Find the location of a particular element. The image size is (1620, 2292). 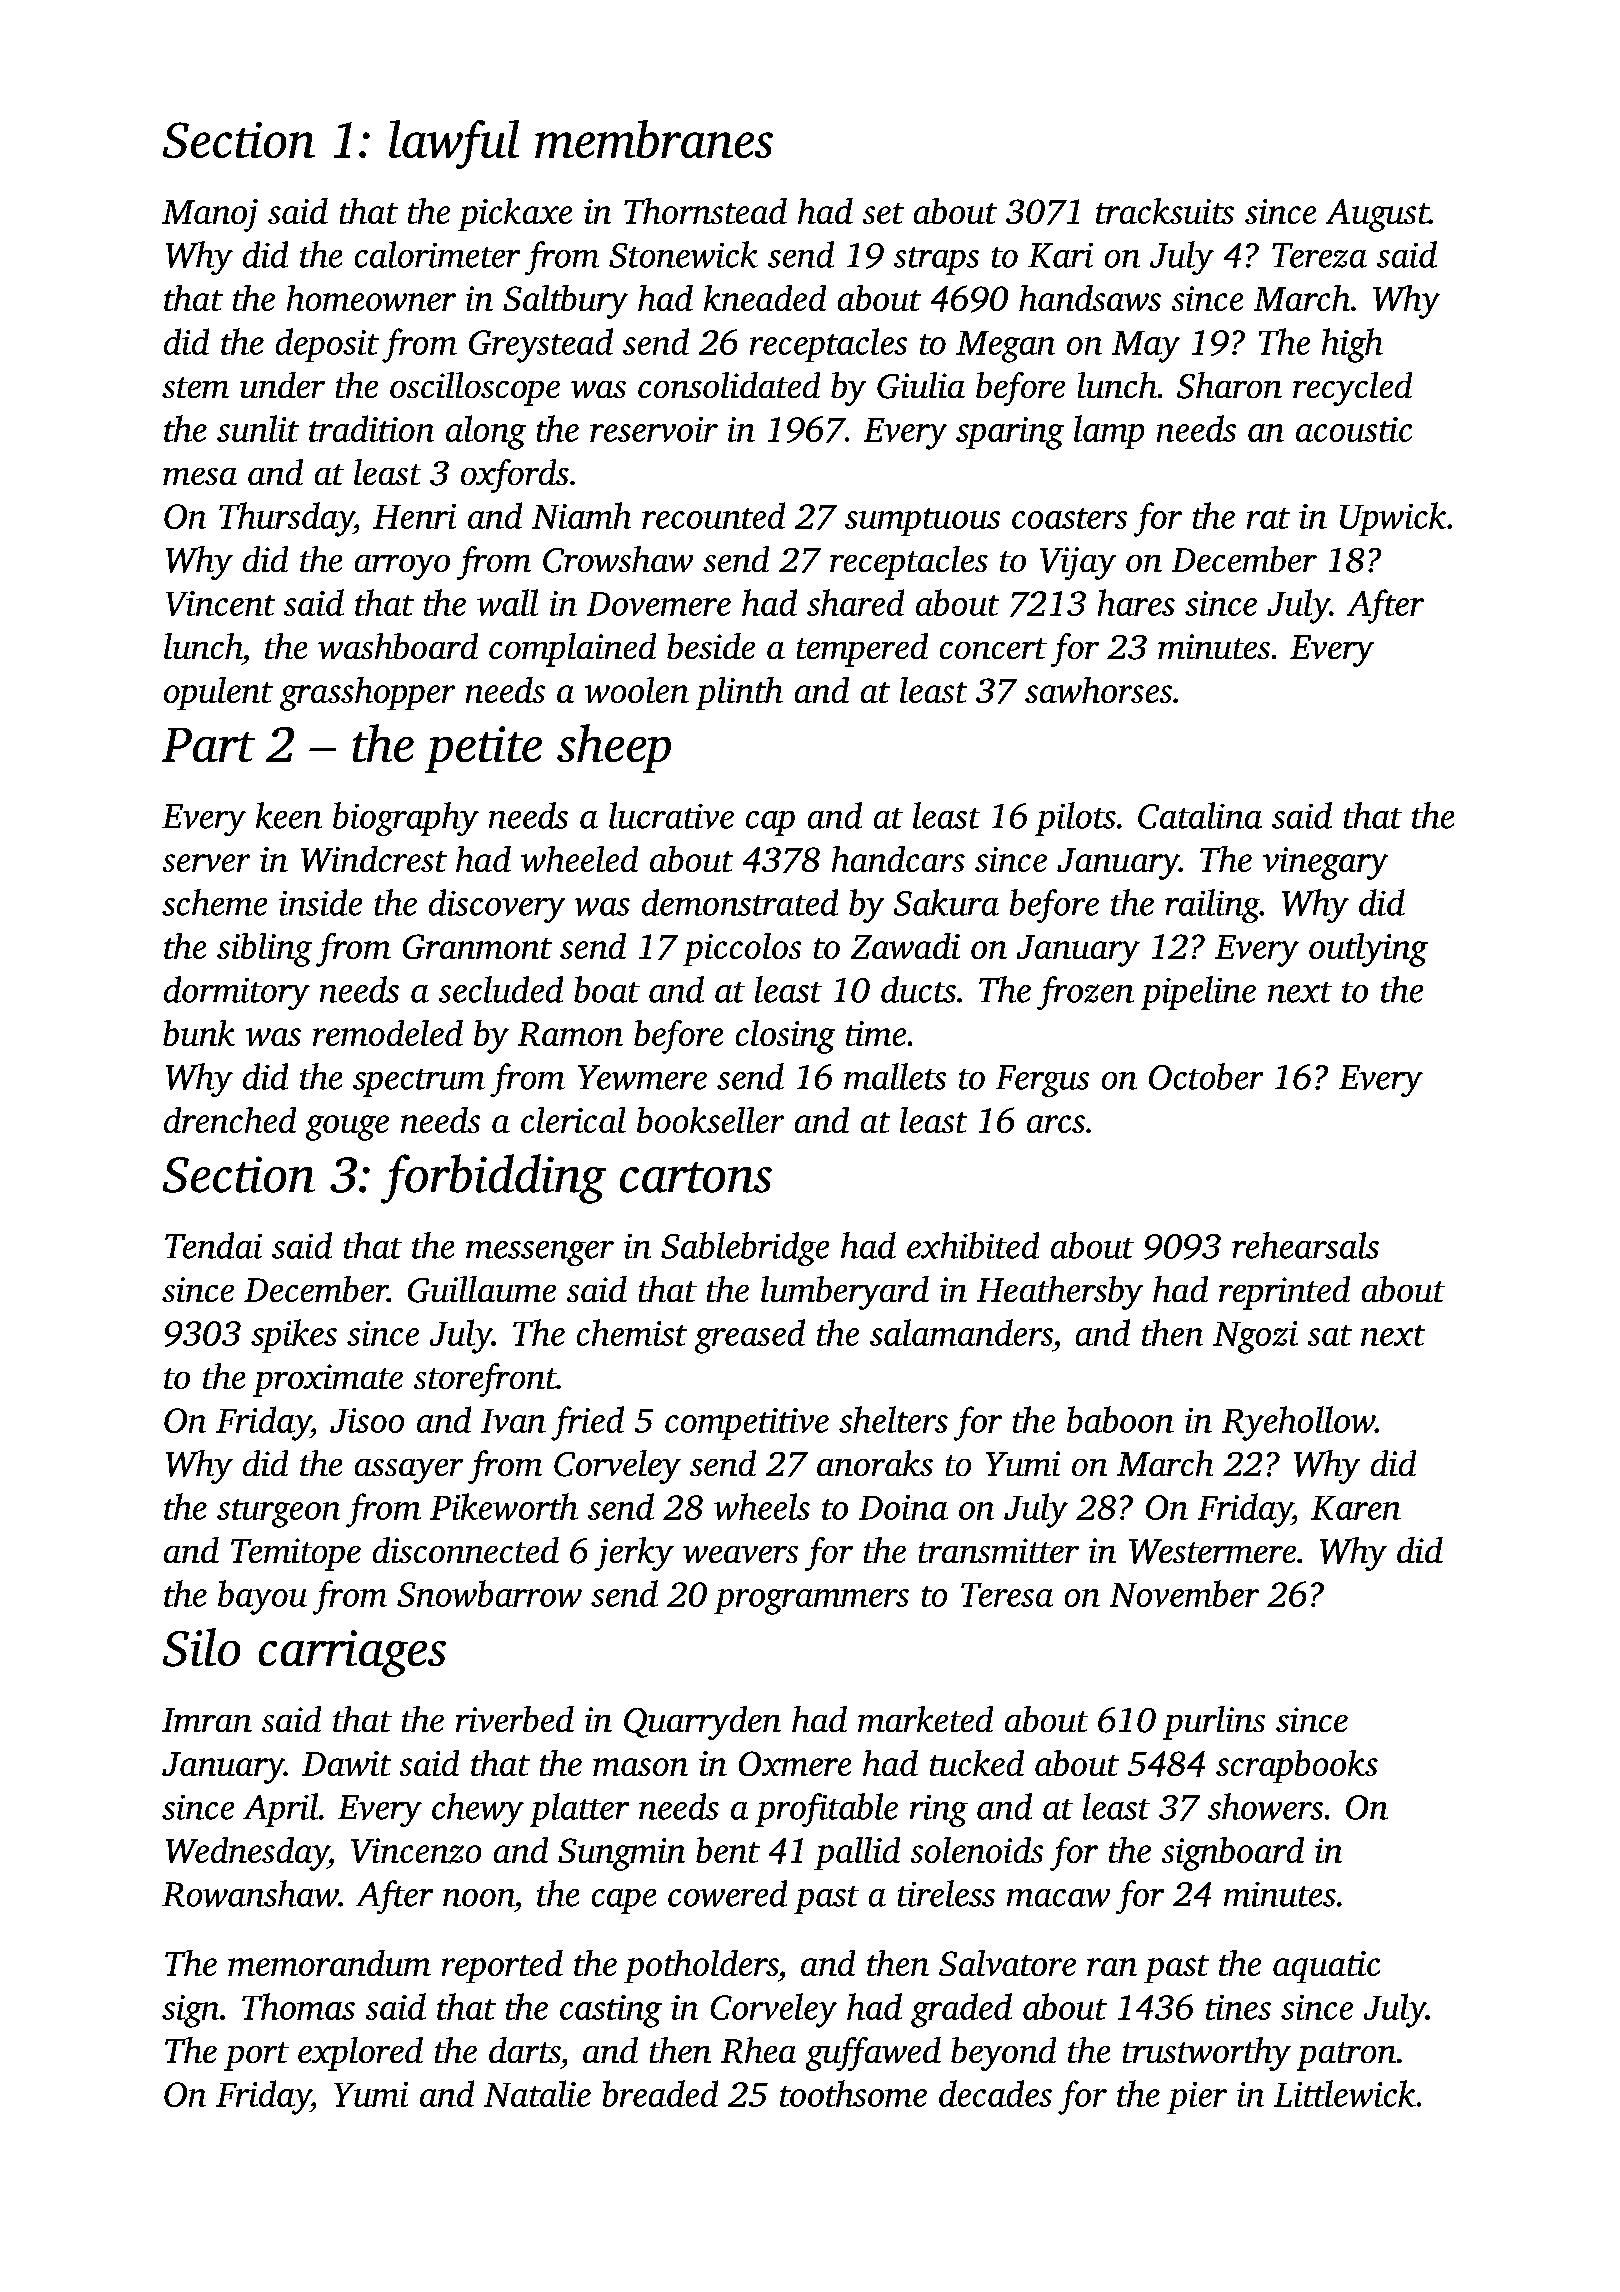

lawful is located at coordinates (454, 144).
